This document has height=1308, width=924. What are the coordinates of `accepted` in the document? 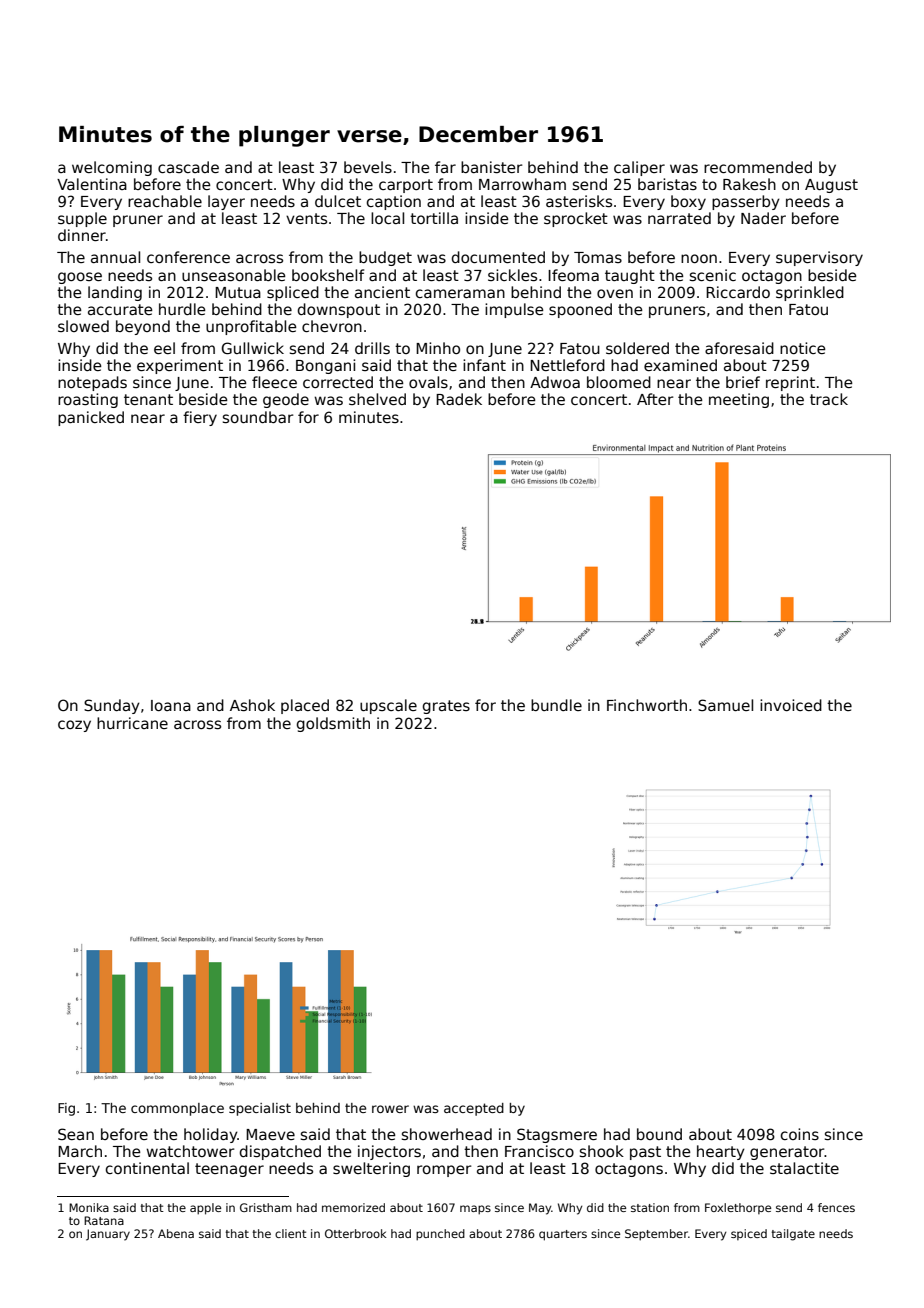 It's located at (474, 1109).
